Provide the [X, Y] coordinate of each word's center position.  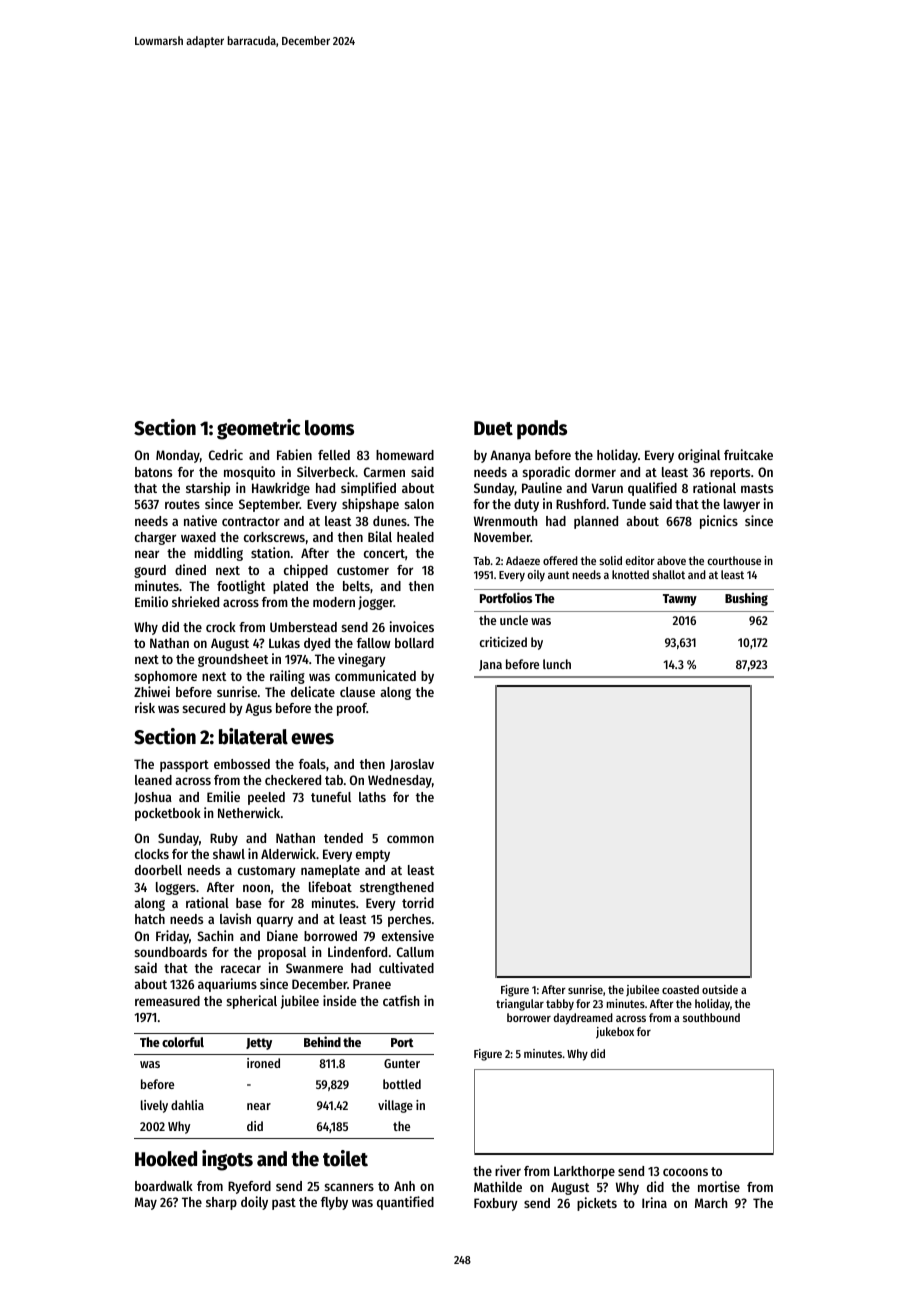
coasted [680, 989]
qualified [652, 489]
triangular [520, 1005]
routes [182, 504]
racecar [241, 969]
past [284, 1204]
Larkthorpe [584, 1172]
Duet [493, 428]
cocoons [685, 1172]
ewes [312, 739]
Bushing [746, 599]
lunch [557, 664]
